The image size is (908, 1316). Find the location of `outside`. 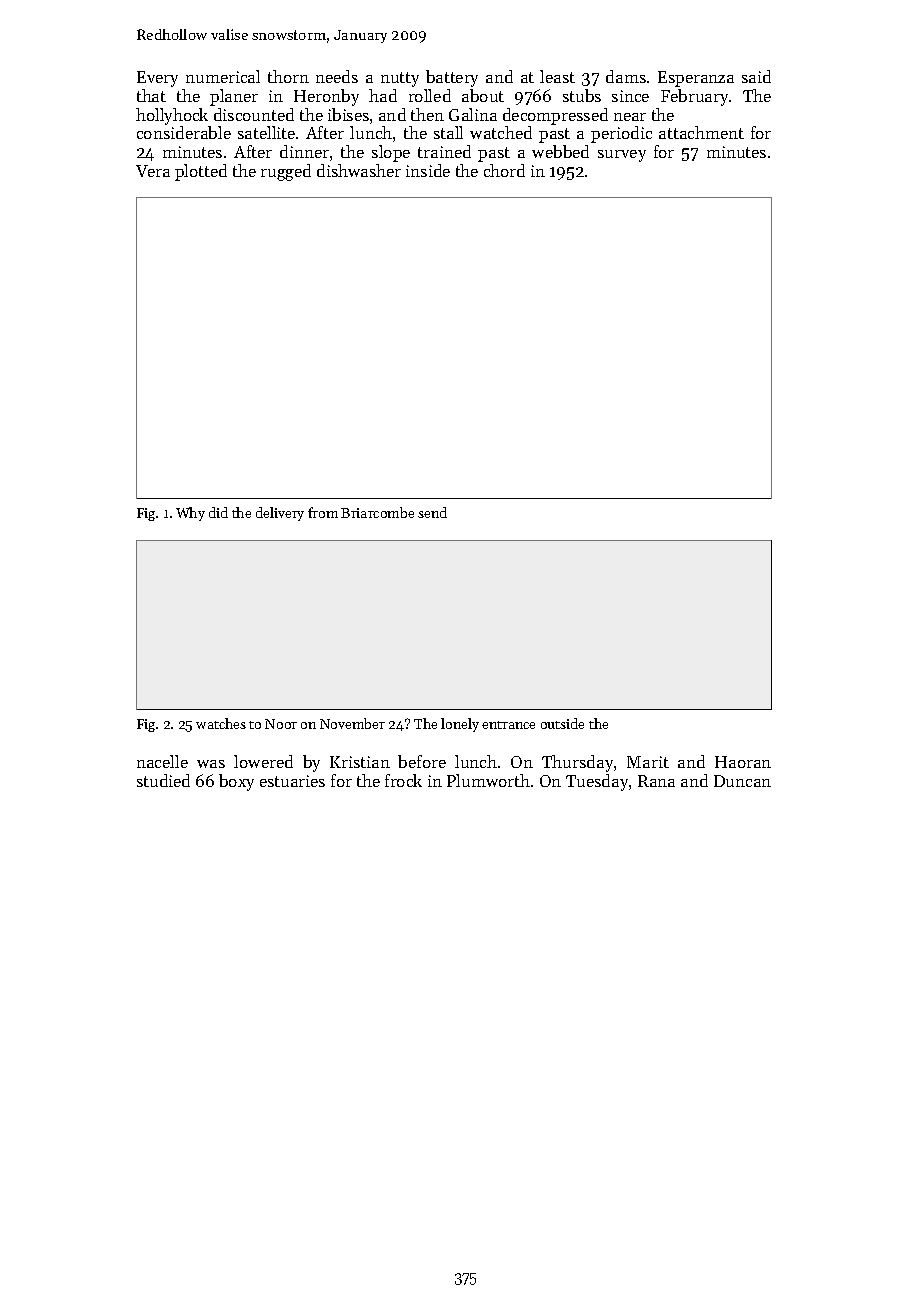

outside is located at coordinates (562, 723).
